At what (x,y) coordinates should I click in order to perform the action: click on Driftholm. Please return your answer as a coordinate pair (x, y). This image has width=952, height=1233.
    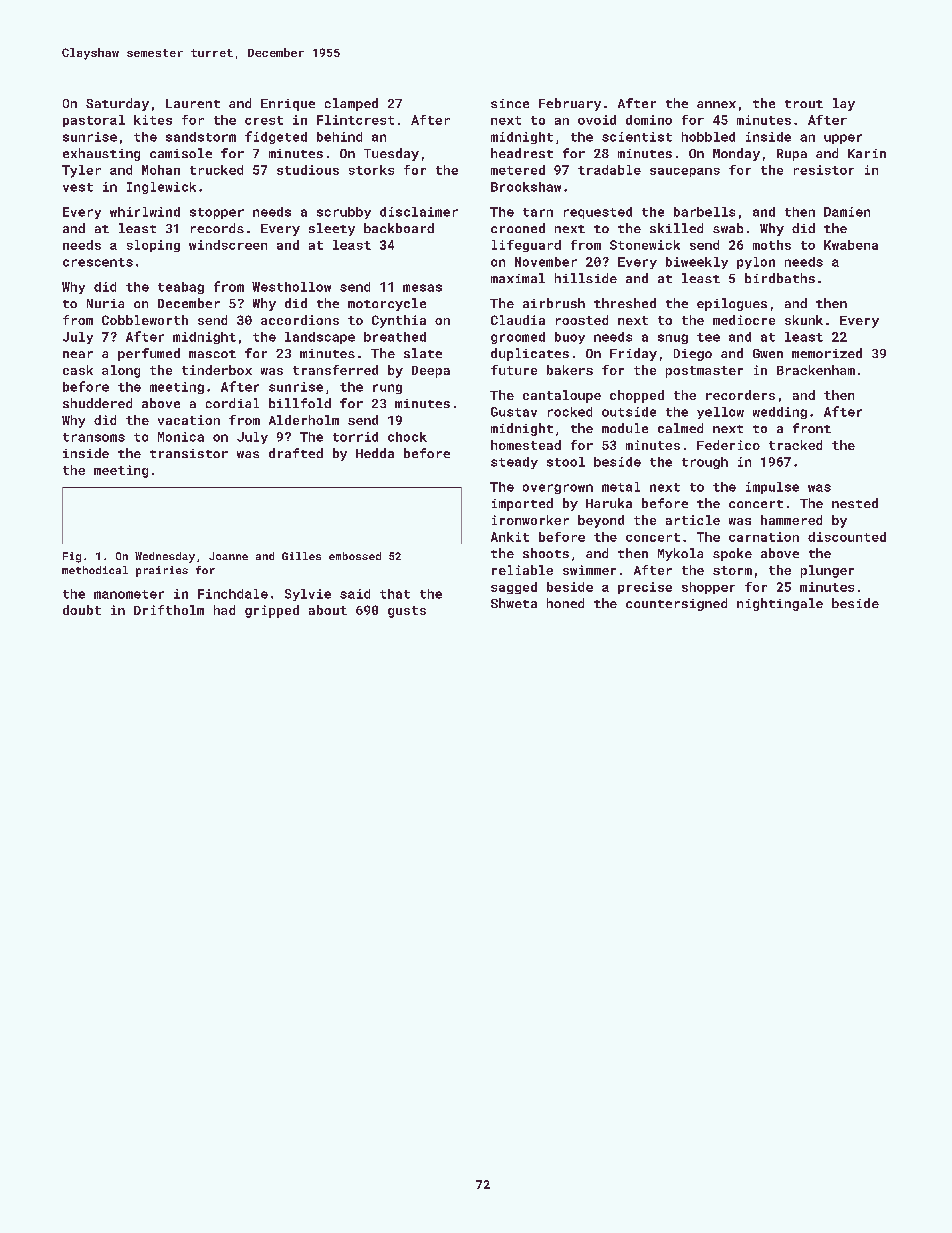
    Looking at the image, I should click on (169, 610).
